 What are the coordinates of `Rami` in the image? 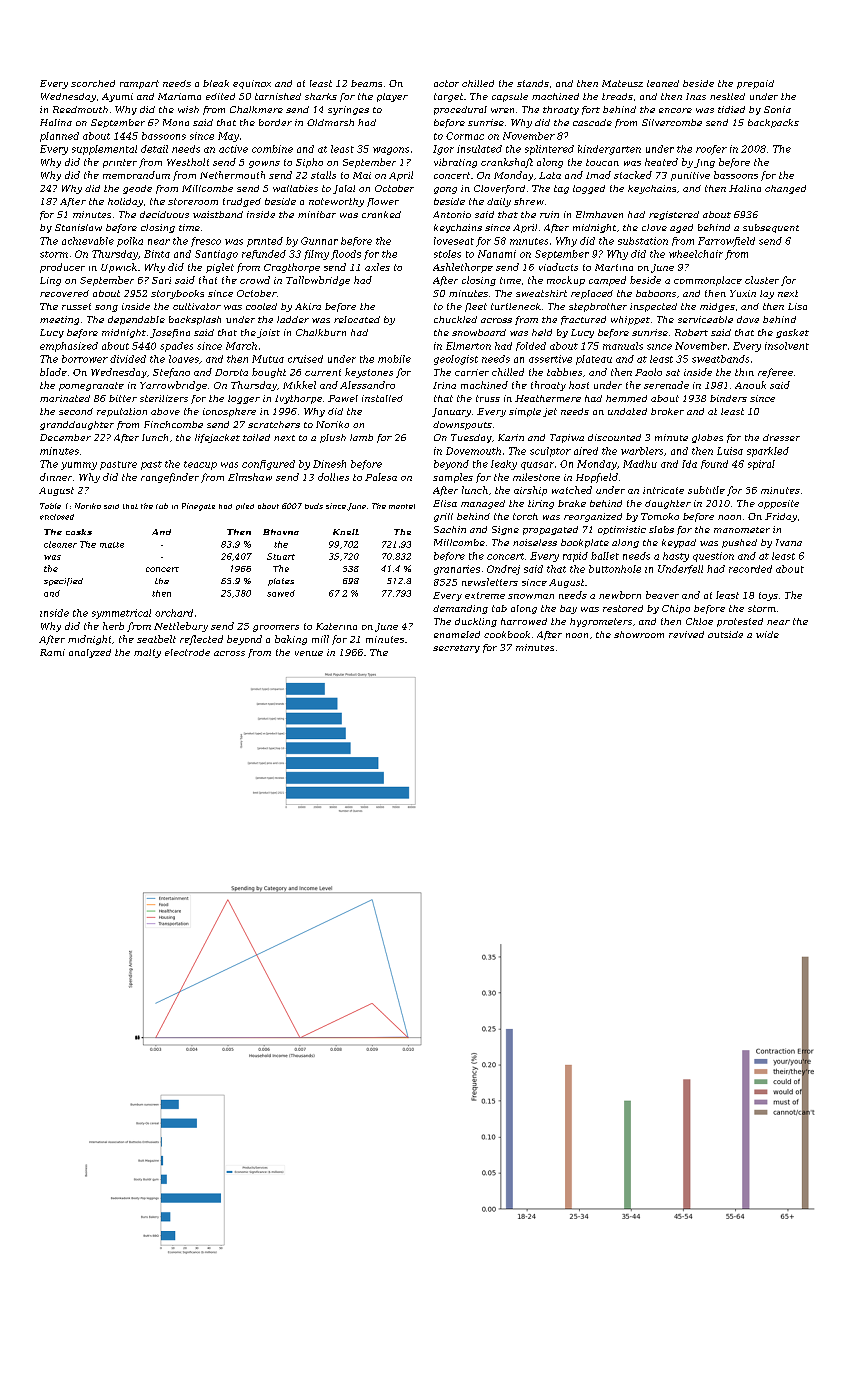 It's located at (52, 652).
